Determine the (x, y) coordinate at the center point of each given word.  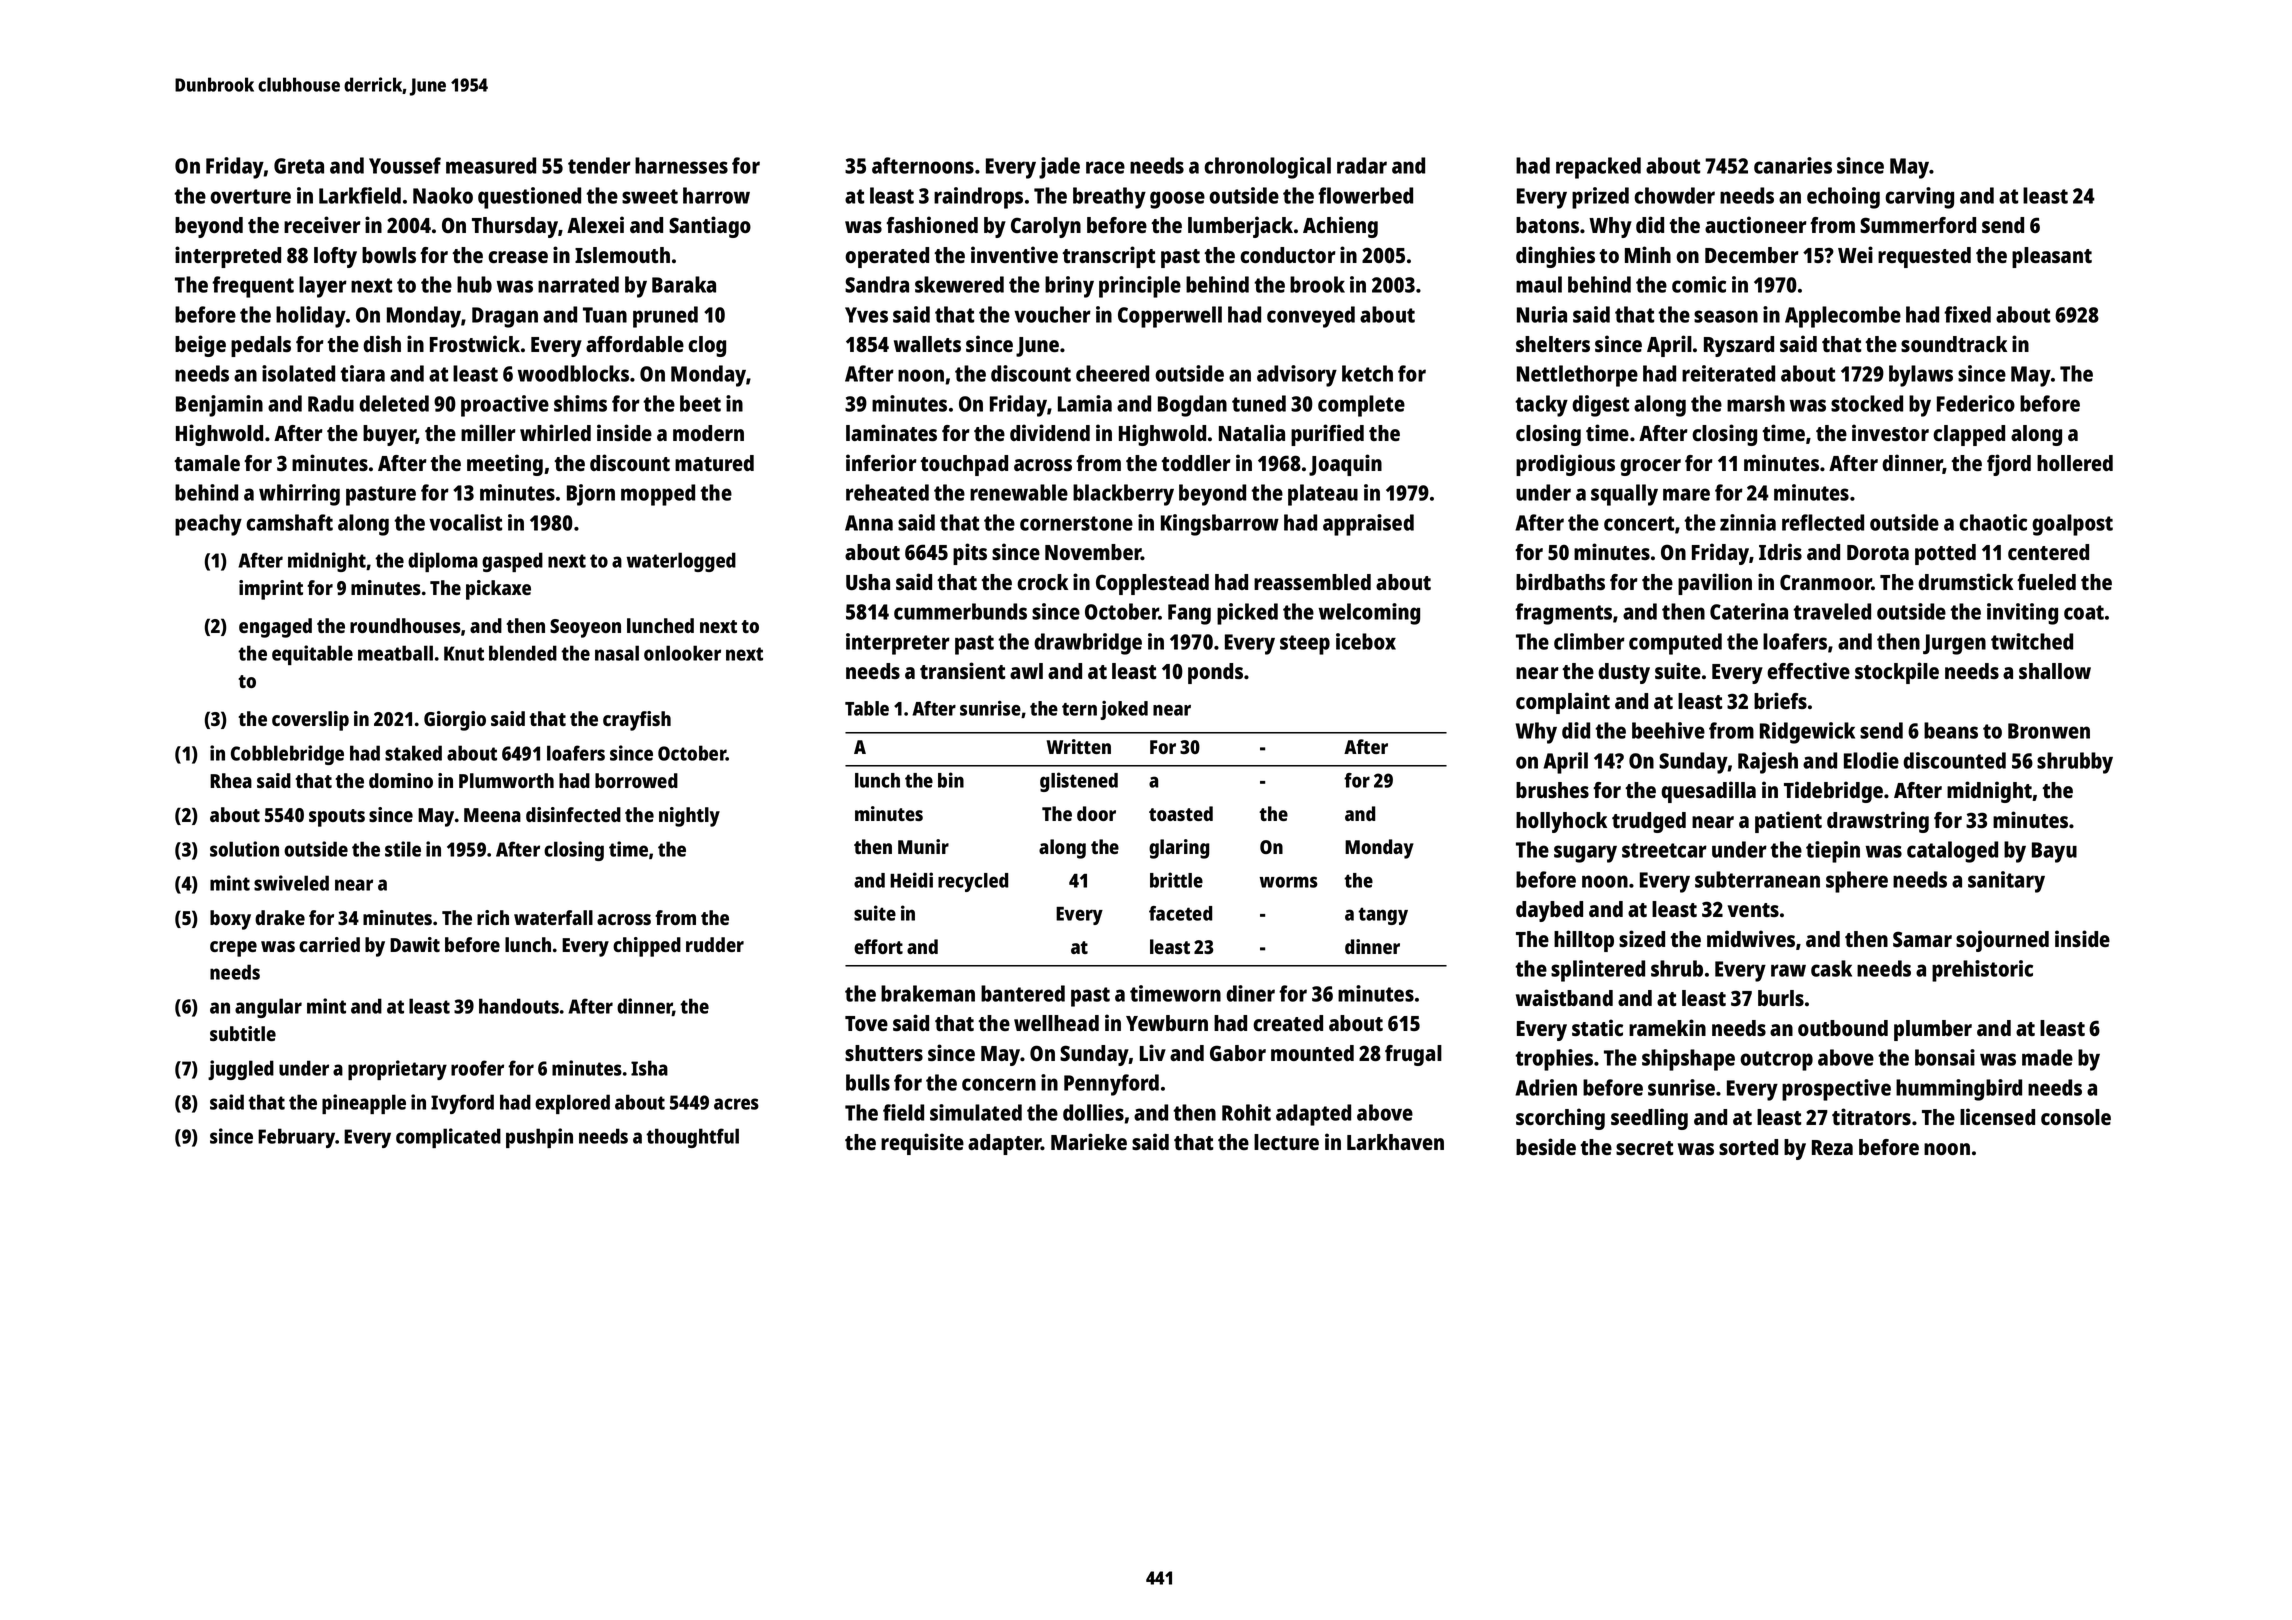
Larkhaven (1395, 1142)
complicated (448, 1138)
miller (488, 432)
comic (1699, 284)
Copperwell (1170, 317)
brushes (1552, 790)
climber (1589, 641)
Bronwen (2049, 731)
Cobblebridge (287, 755)
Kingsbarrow (1220, 525)
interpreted (228, 257)
